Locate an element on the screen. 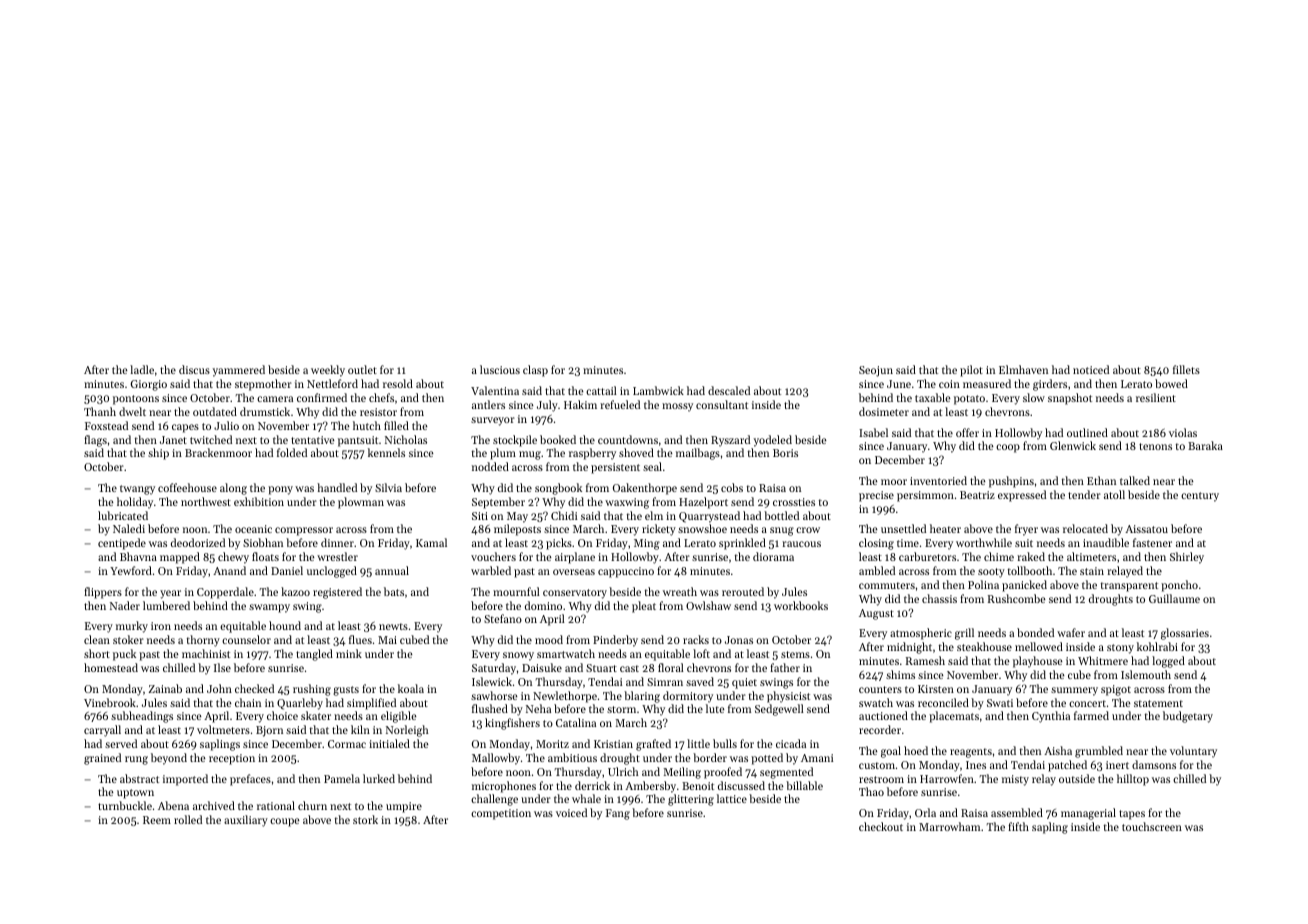 The height and width of the screenshot is (924, 1308). fifth is located at coordinates (1018, 826).
